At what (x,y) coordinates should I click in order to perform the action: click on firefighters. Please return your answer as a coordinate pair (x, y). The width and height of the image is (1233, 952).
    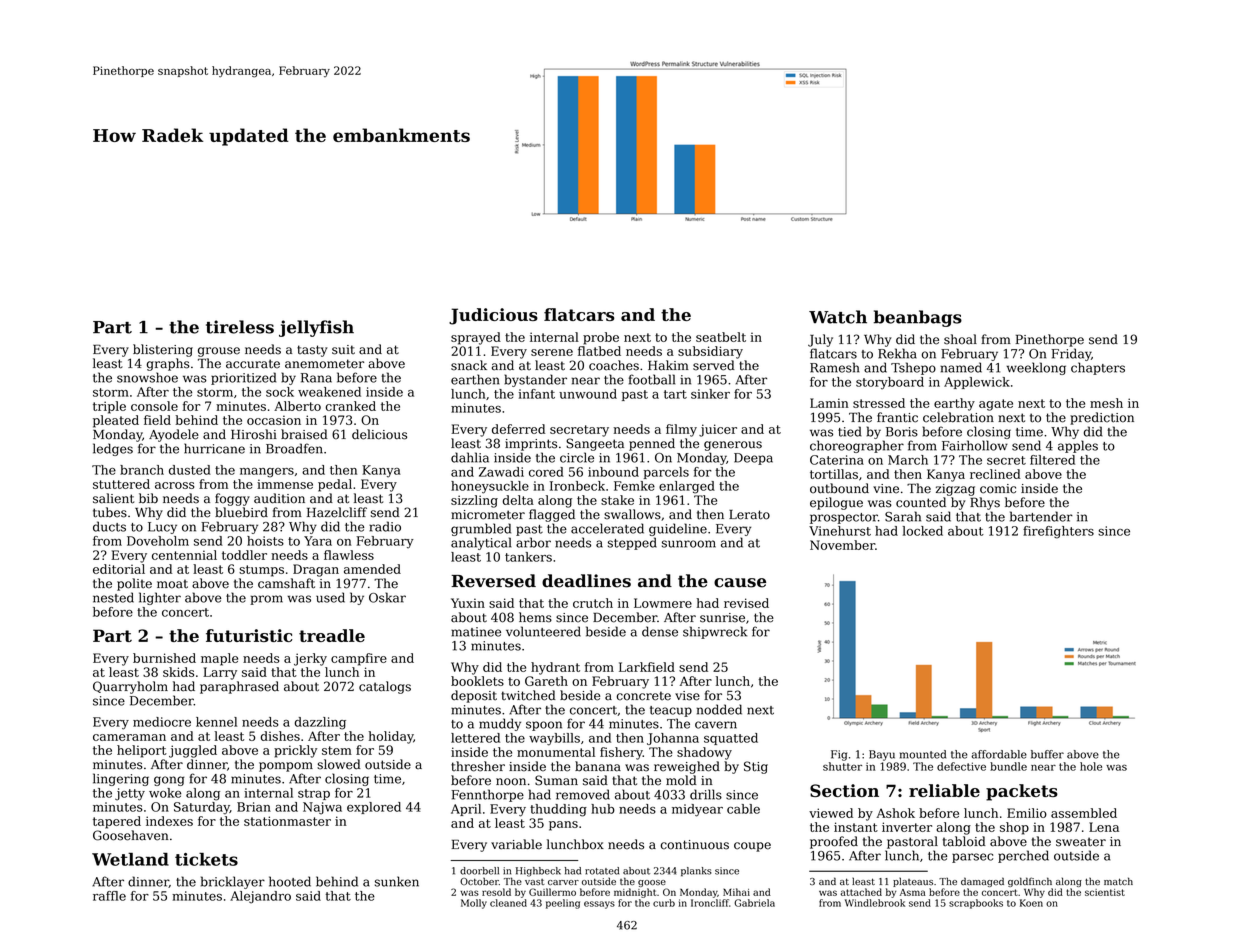
    Looking at the image, I should click on (1058, 532).
